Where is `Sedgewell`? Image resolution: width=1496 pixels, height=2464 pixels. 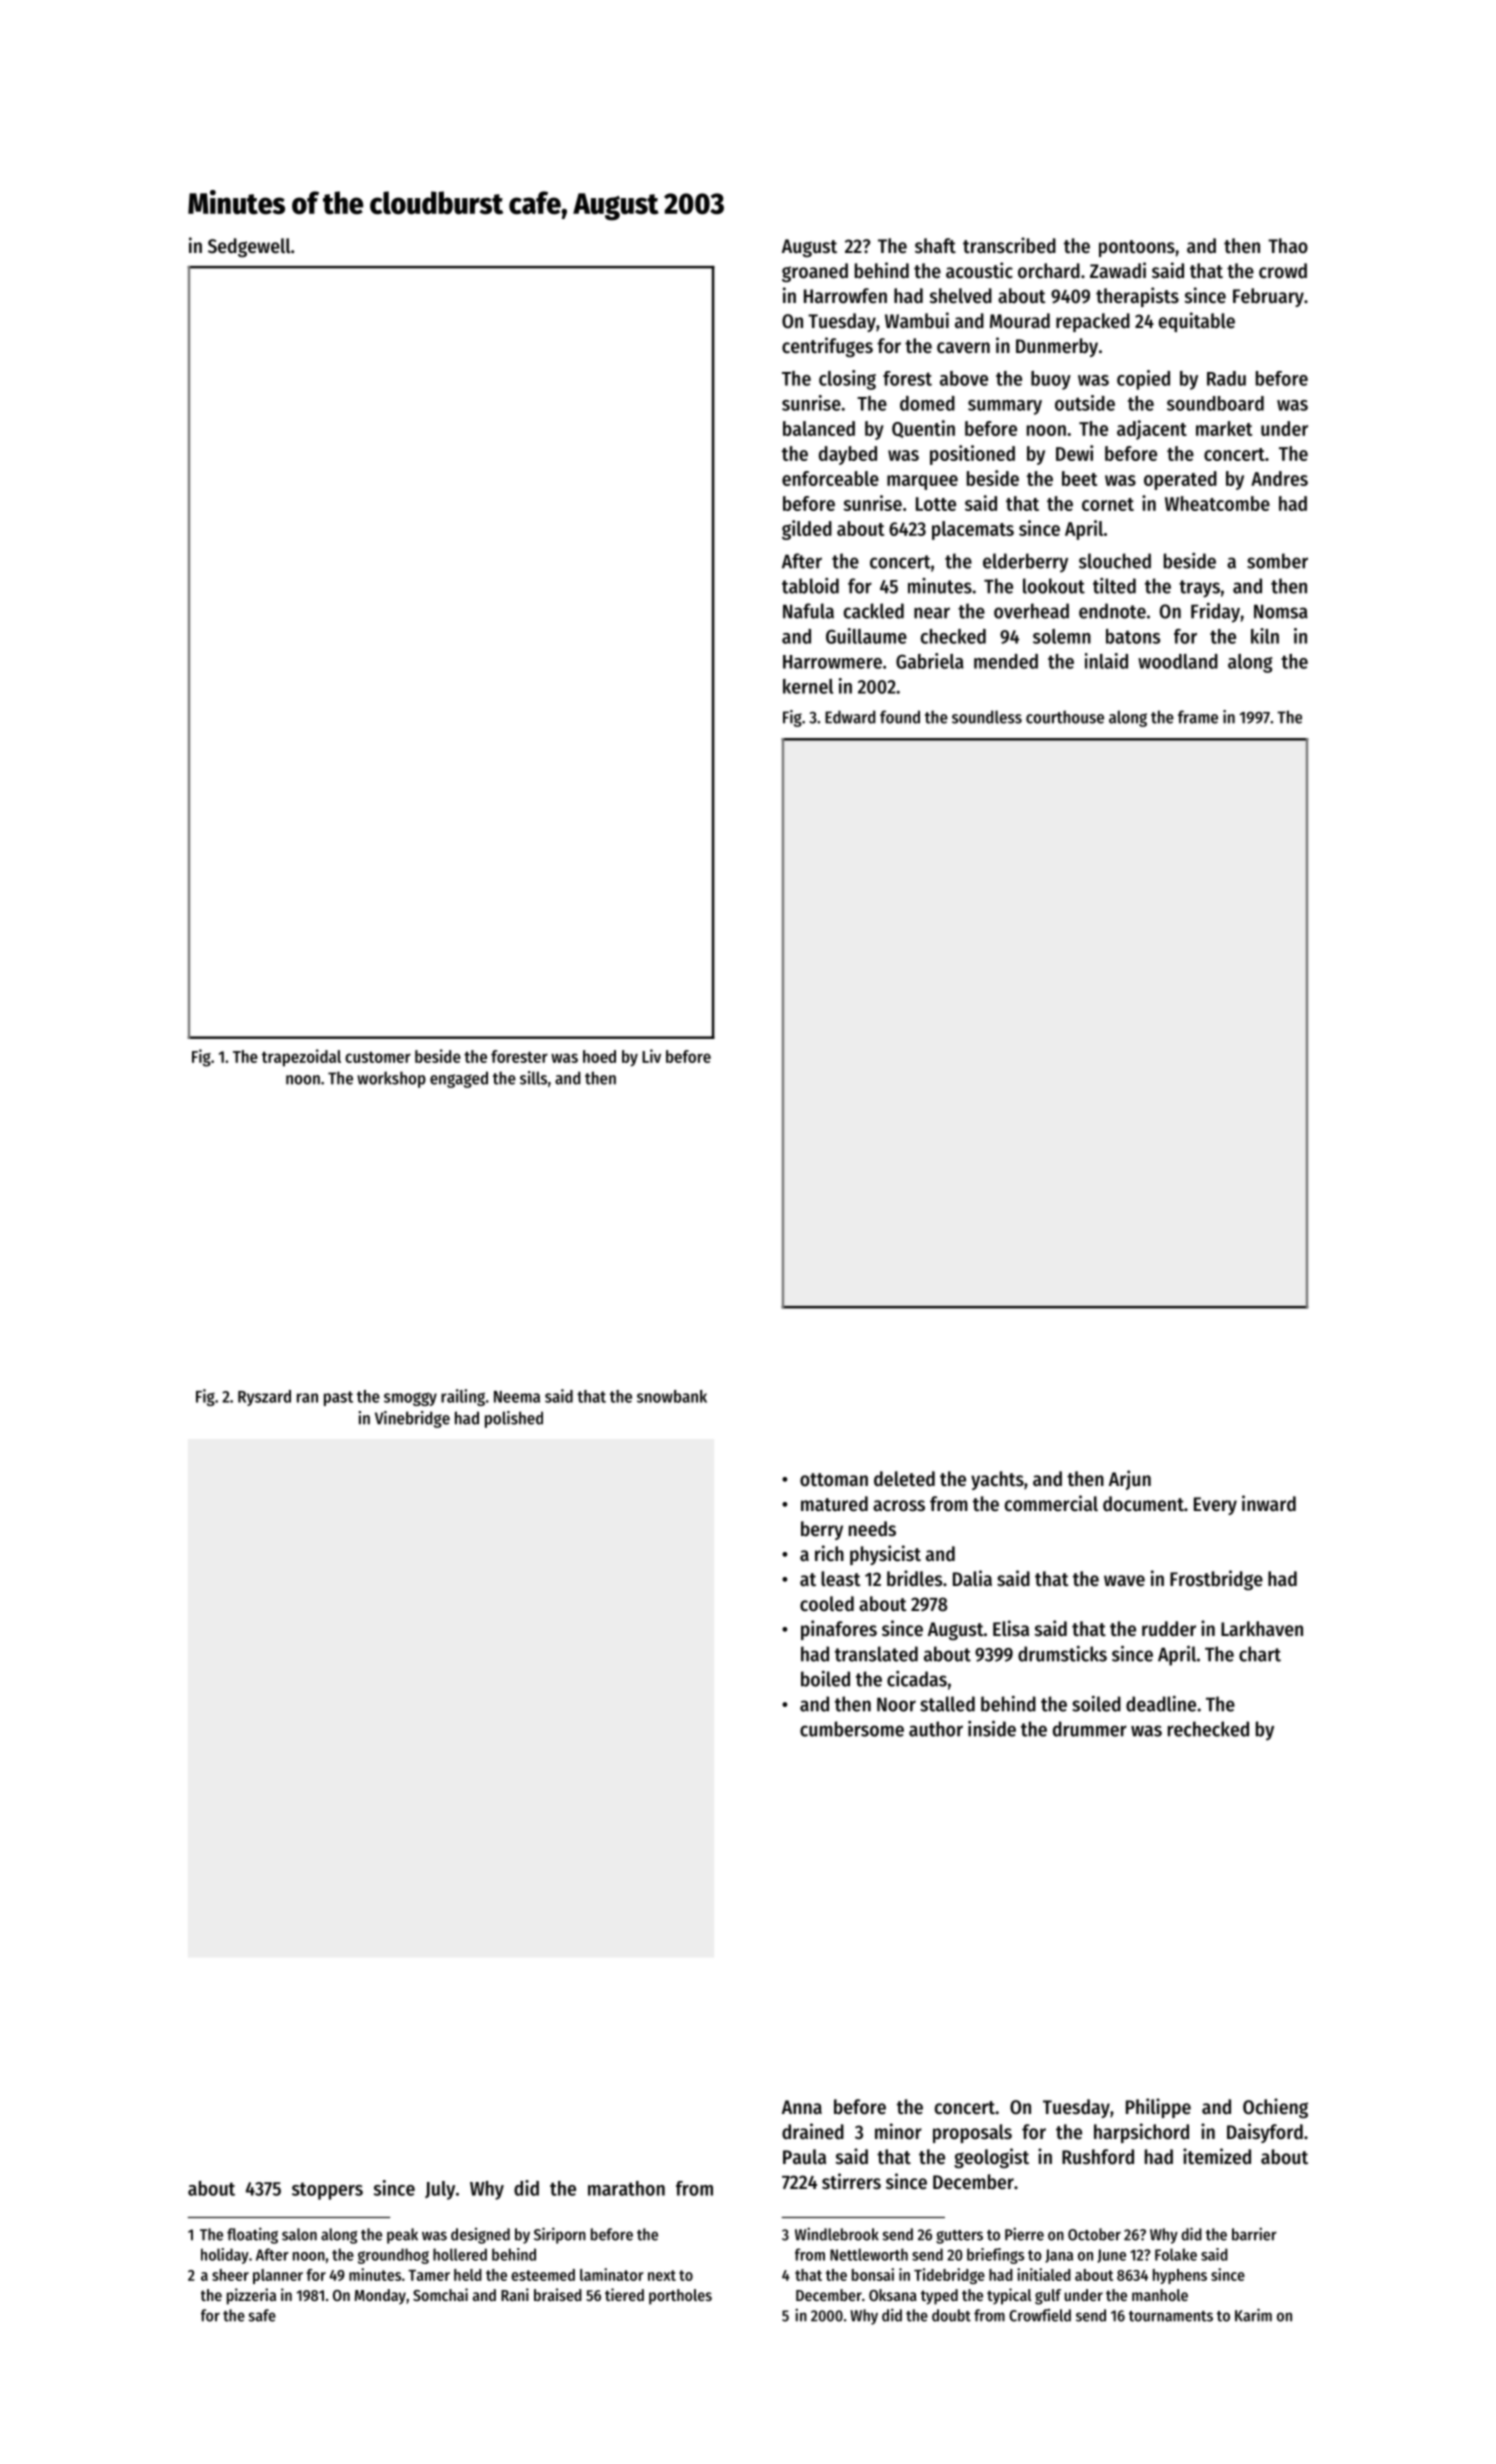
Sedgewell is located at coordinates (249, 247).
